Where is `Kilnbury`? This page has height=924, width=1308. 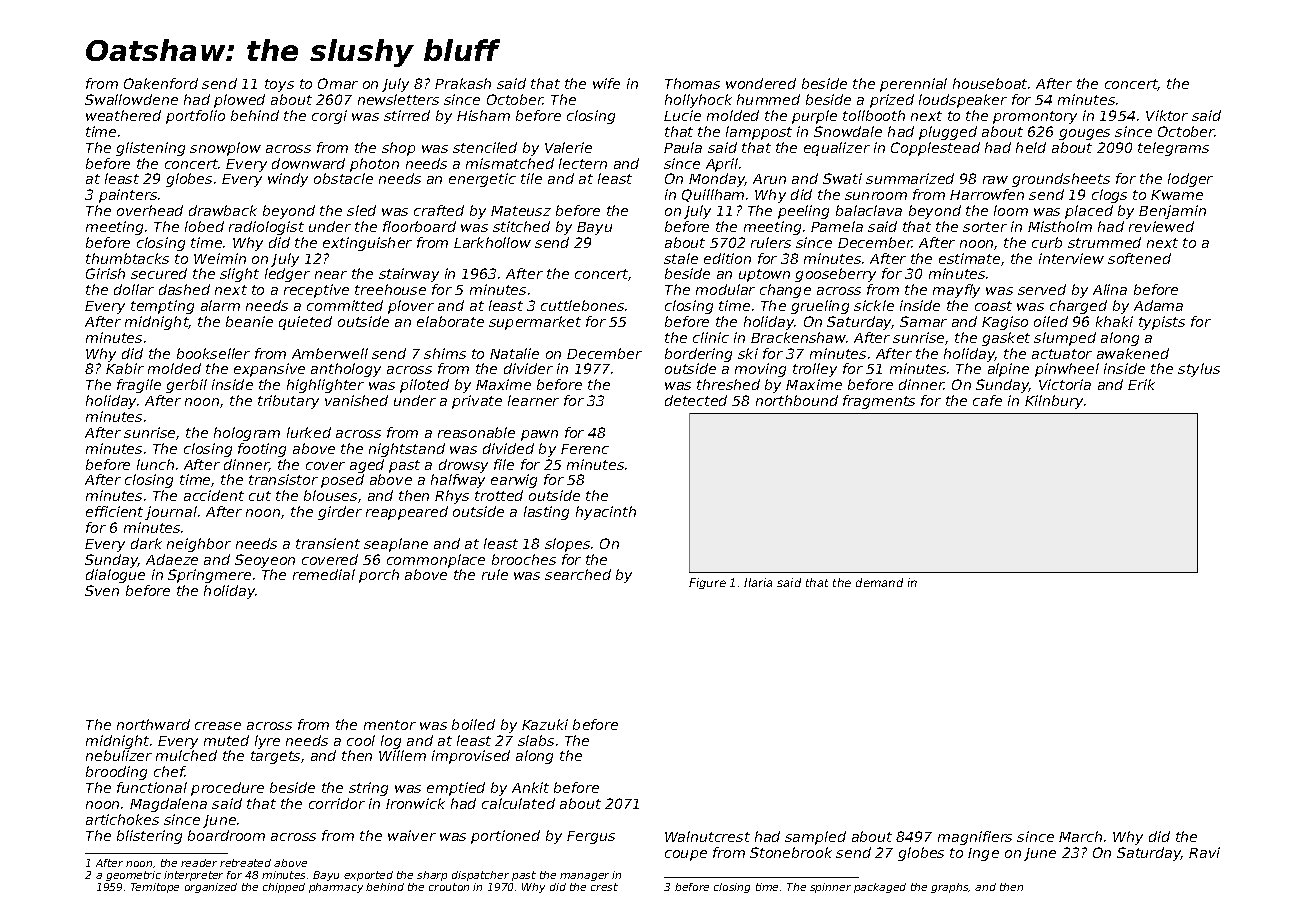 Kilnbury is located at coordinates (1054, 402).
